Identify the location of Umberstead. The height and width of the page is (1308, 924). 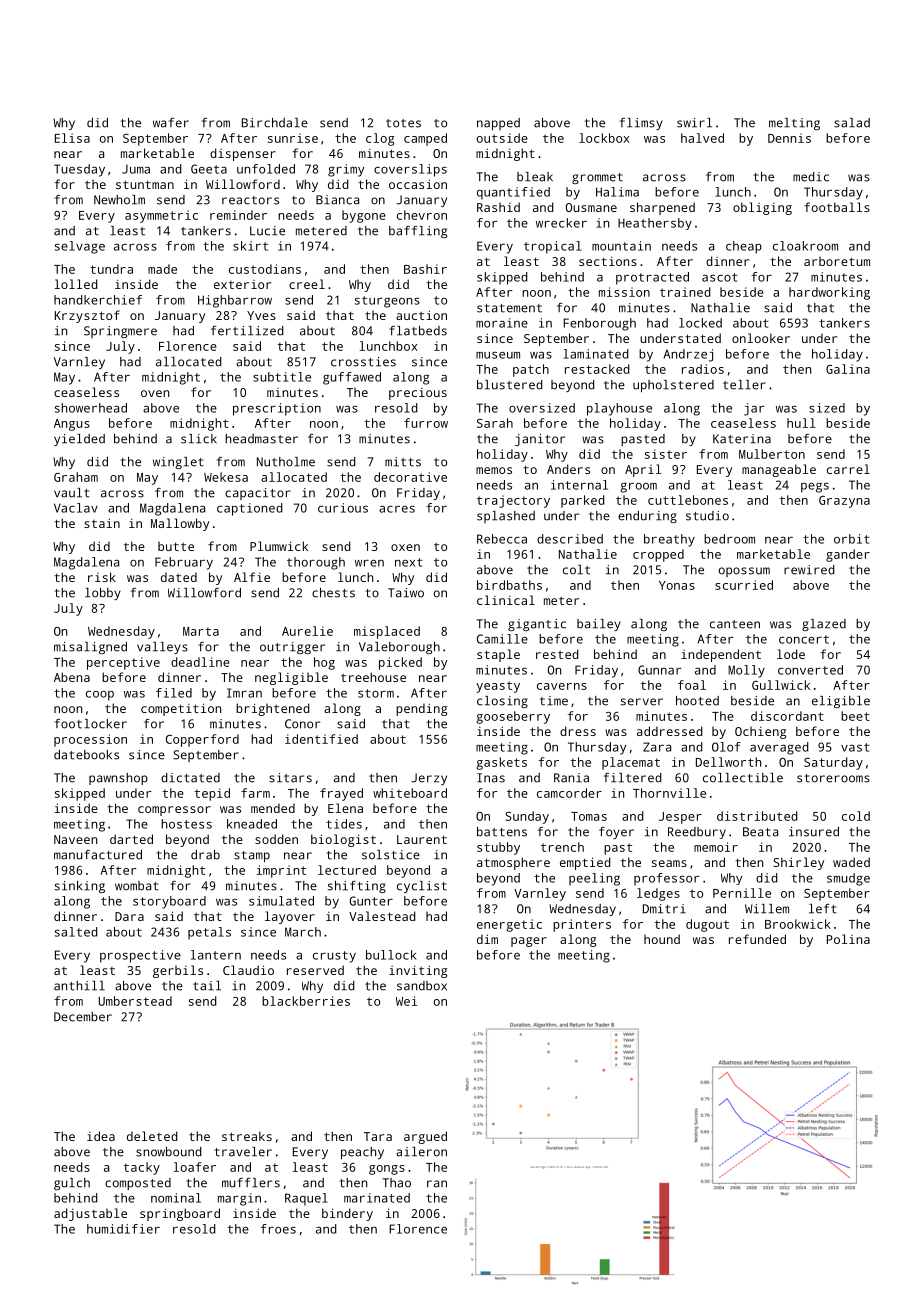
(135, 1001).
